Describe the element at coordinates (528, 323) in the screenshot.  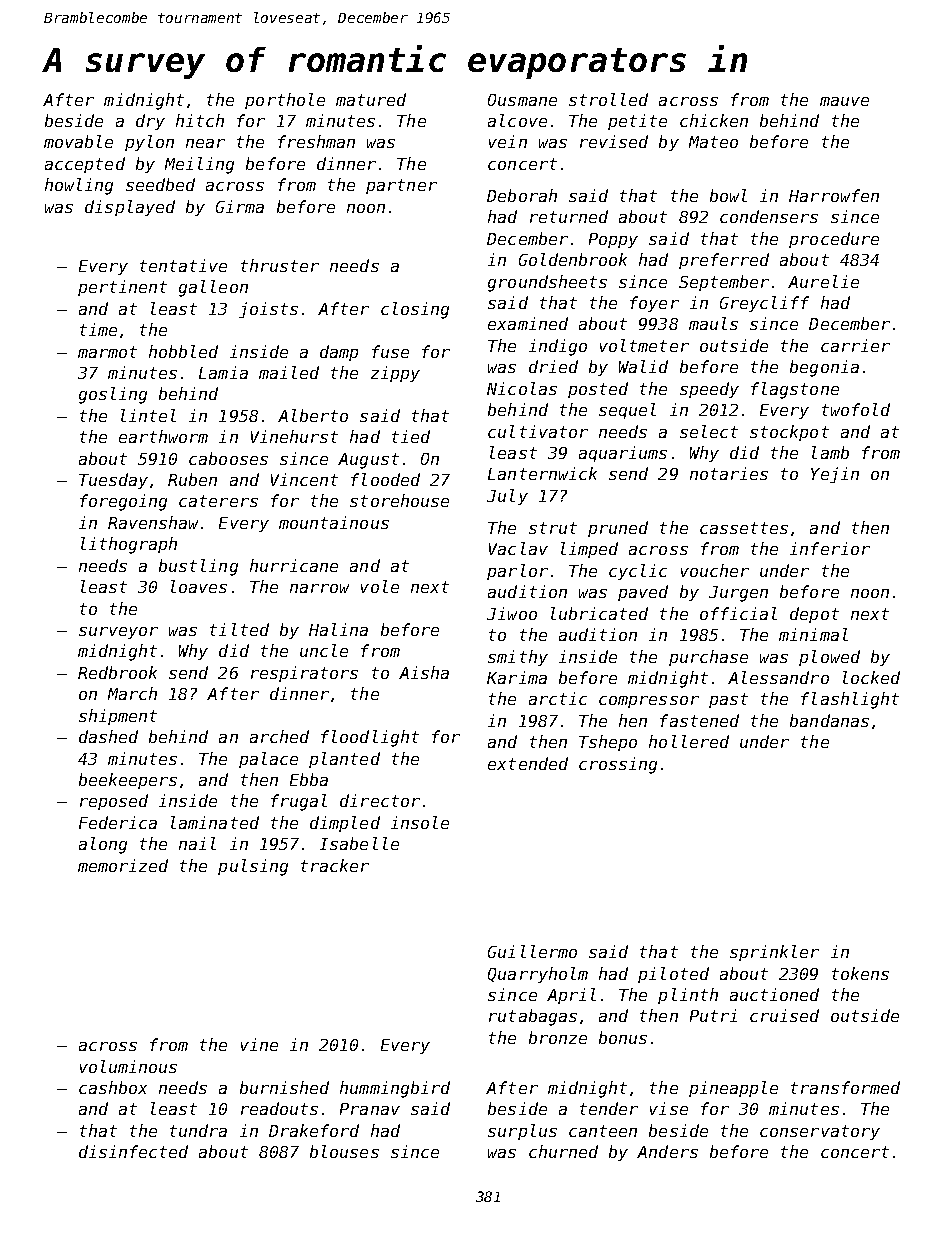
I see `examined` at that location.
